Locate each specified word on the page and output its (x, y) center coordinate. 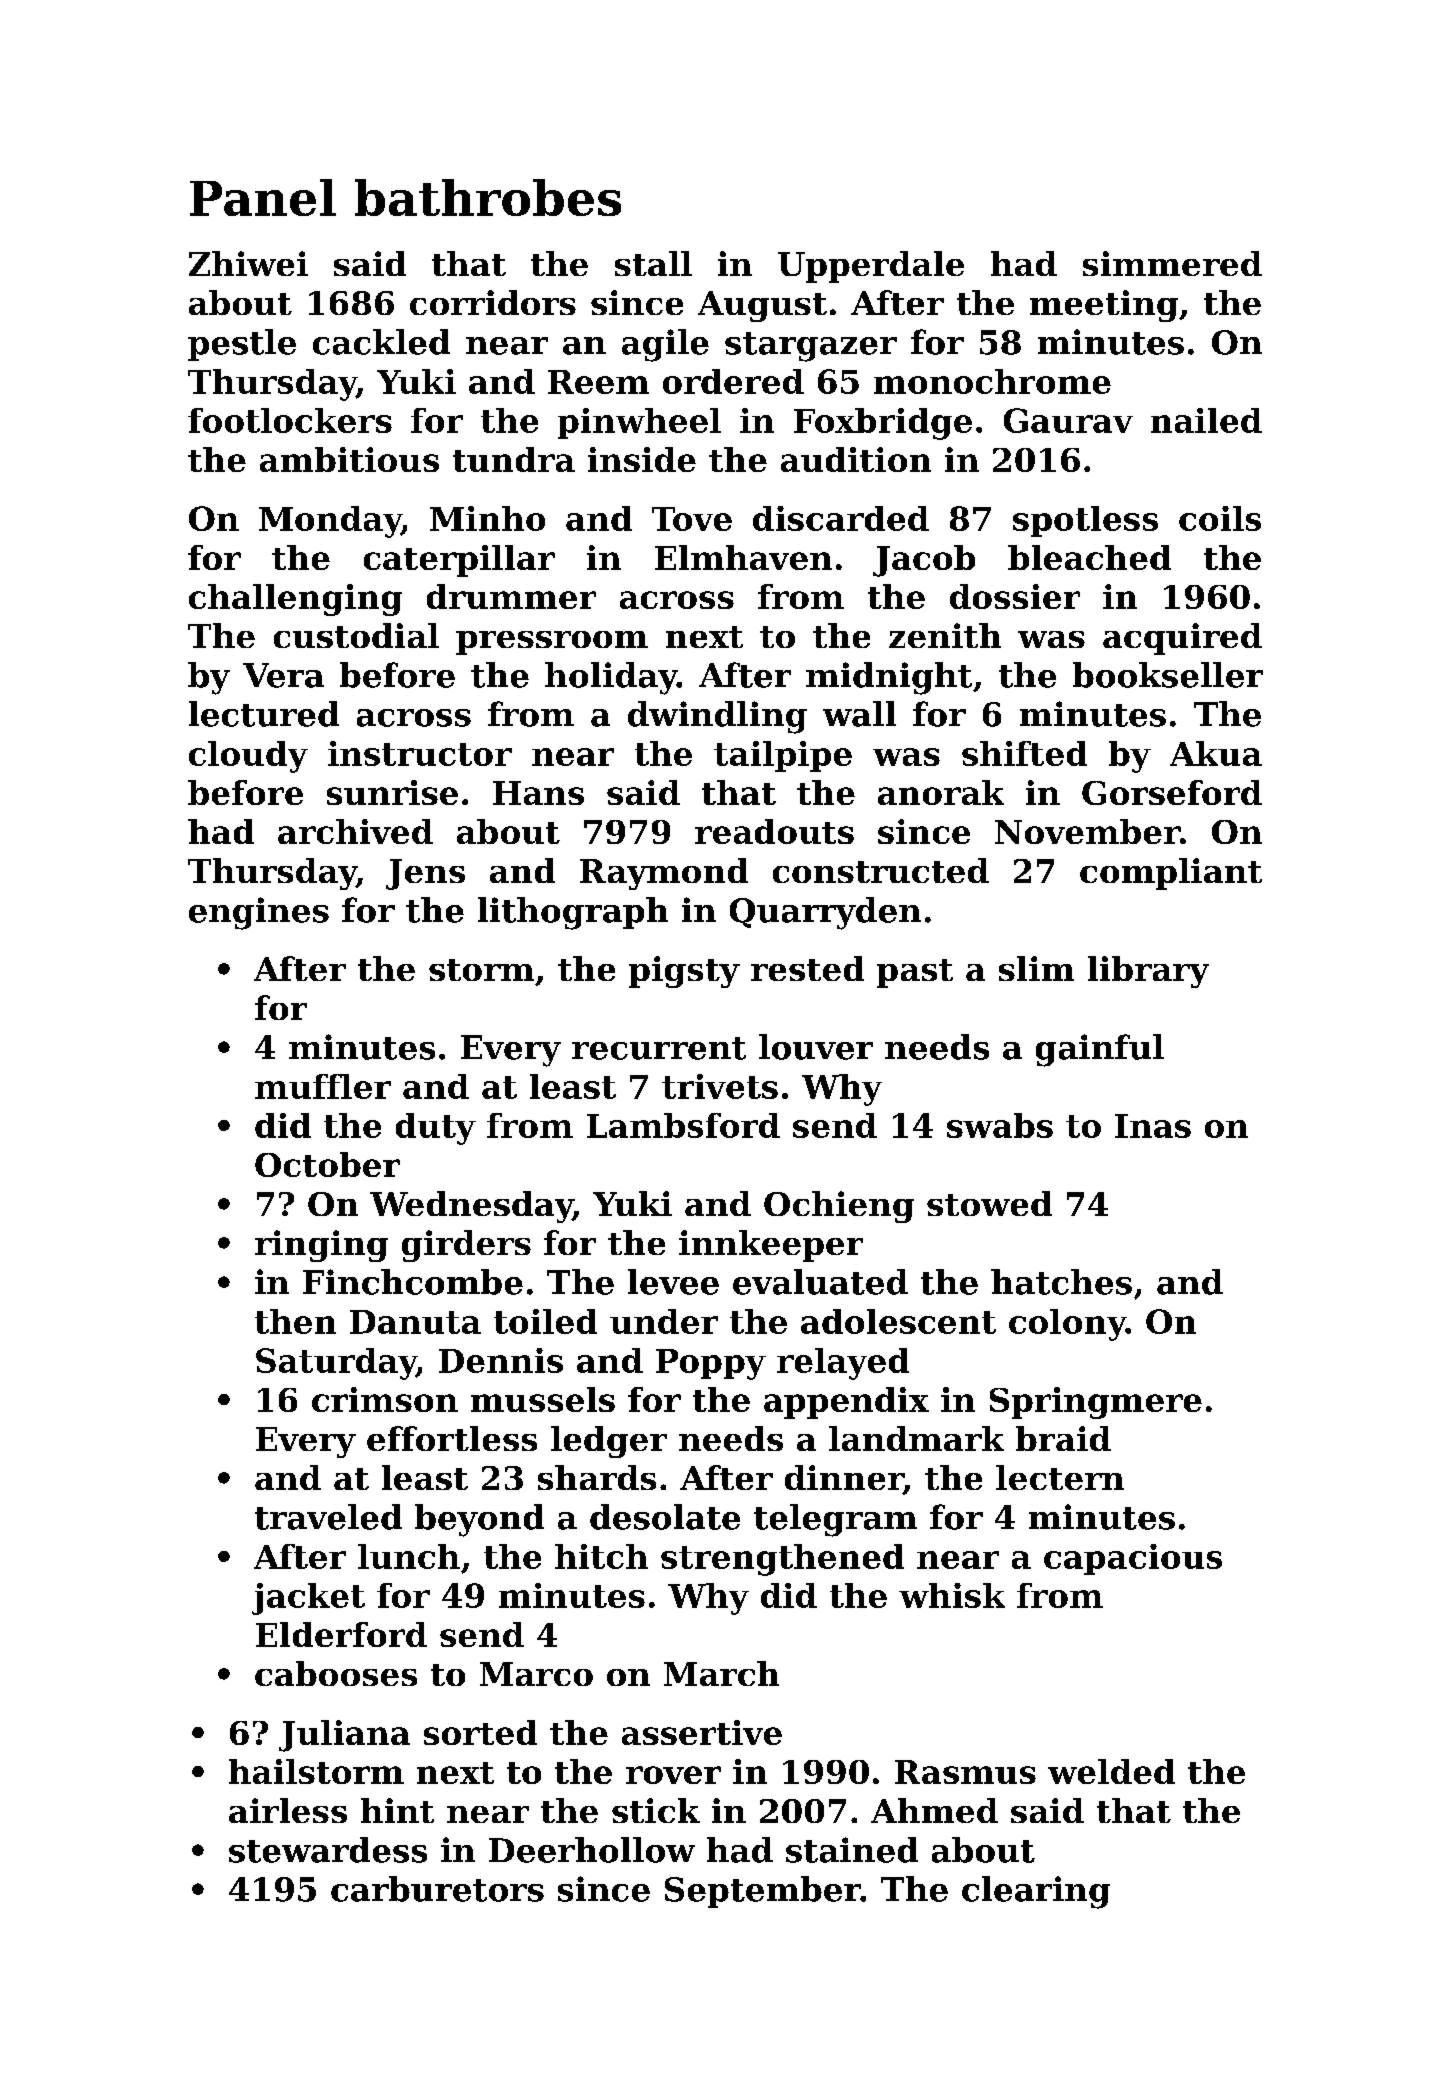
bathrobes (488, 197)
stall (653, 263)
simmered (1172, 263)
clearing (1036, 1892)
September (763, 1892)
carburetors (437, 1889)
